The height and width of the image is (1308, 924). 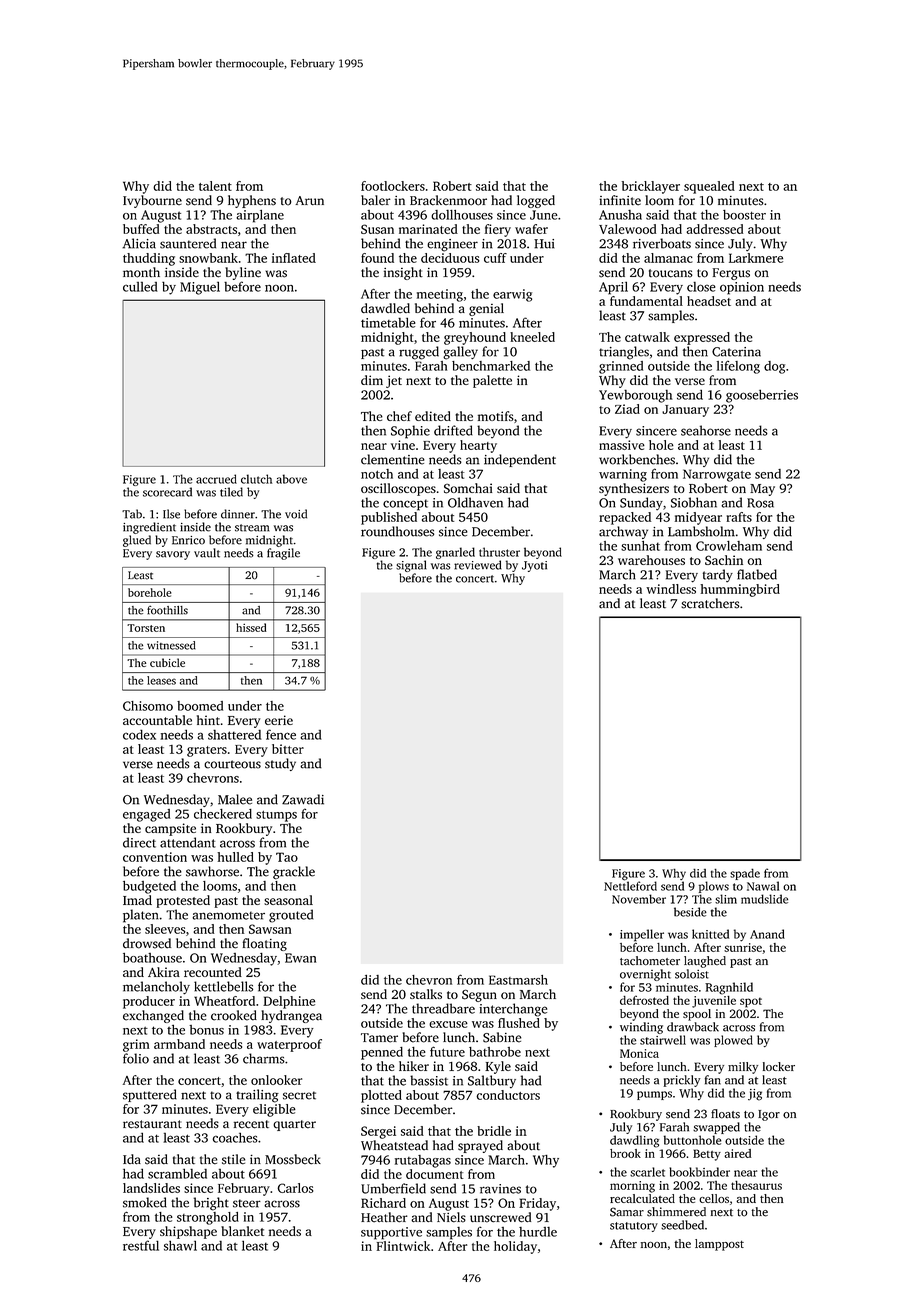 I want to click on hissed, so click(x=251, y=627).
